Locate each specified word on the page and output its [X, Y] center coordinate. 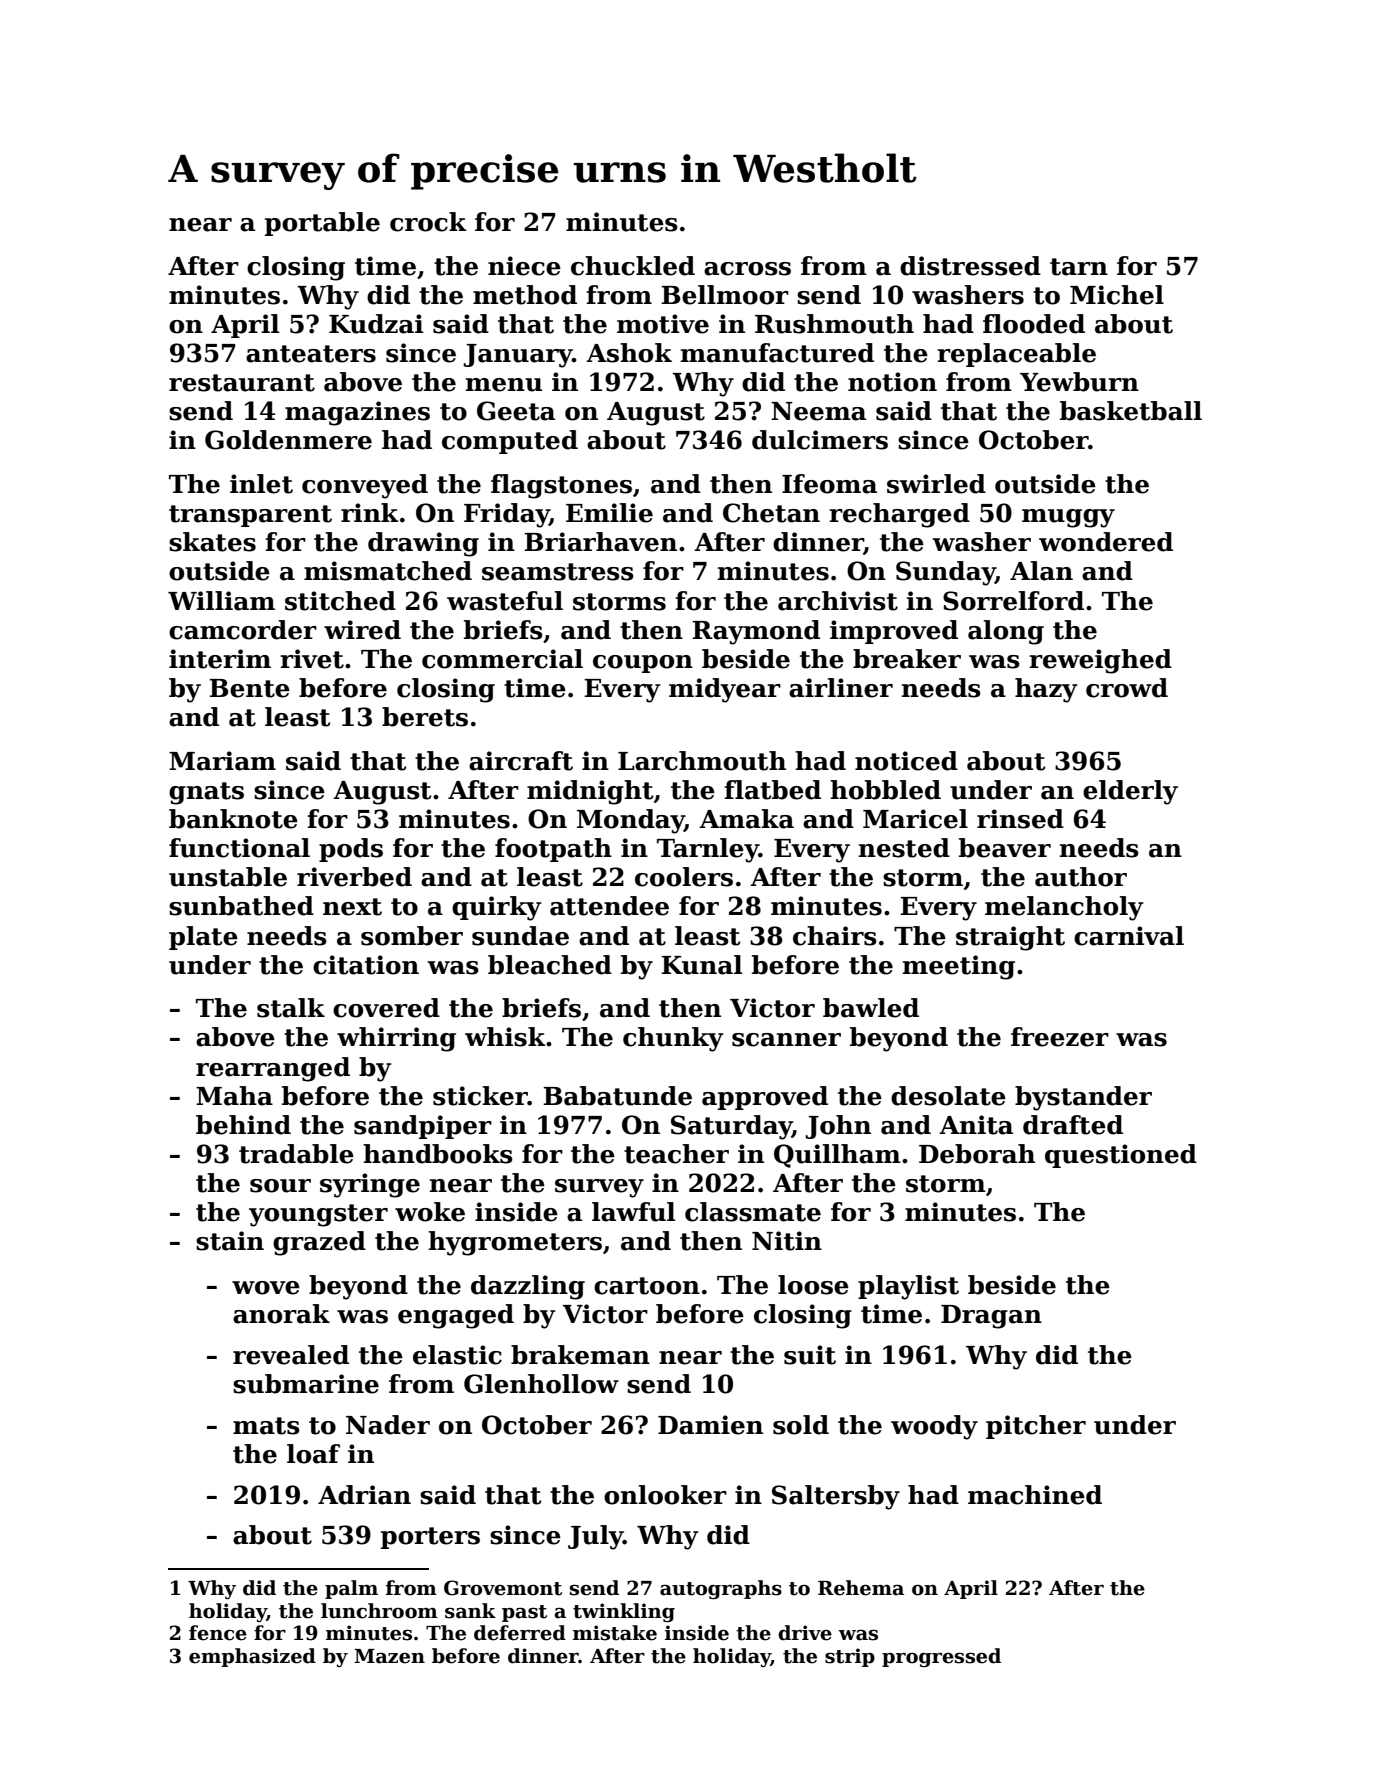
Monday [631, 821]
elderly [1130, 792]
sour [280, 1186]
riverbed [354, 877]
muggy [1068, 518]
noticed [906, 761]
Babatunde [617, 1096]
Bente [249, 688]
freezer [1060, 1037]
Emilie [609, 513]
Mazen [389, 1656]
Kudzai [376, 324]
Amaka [746, 819]
